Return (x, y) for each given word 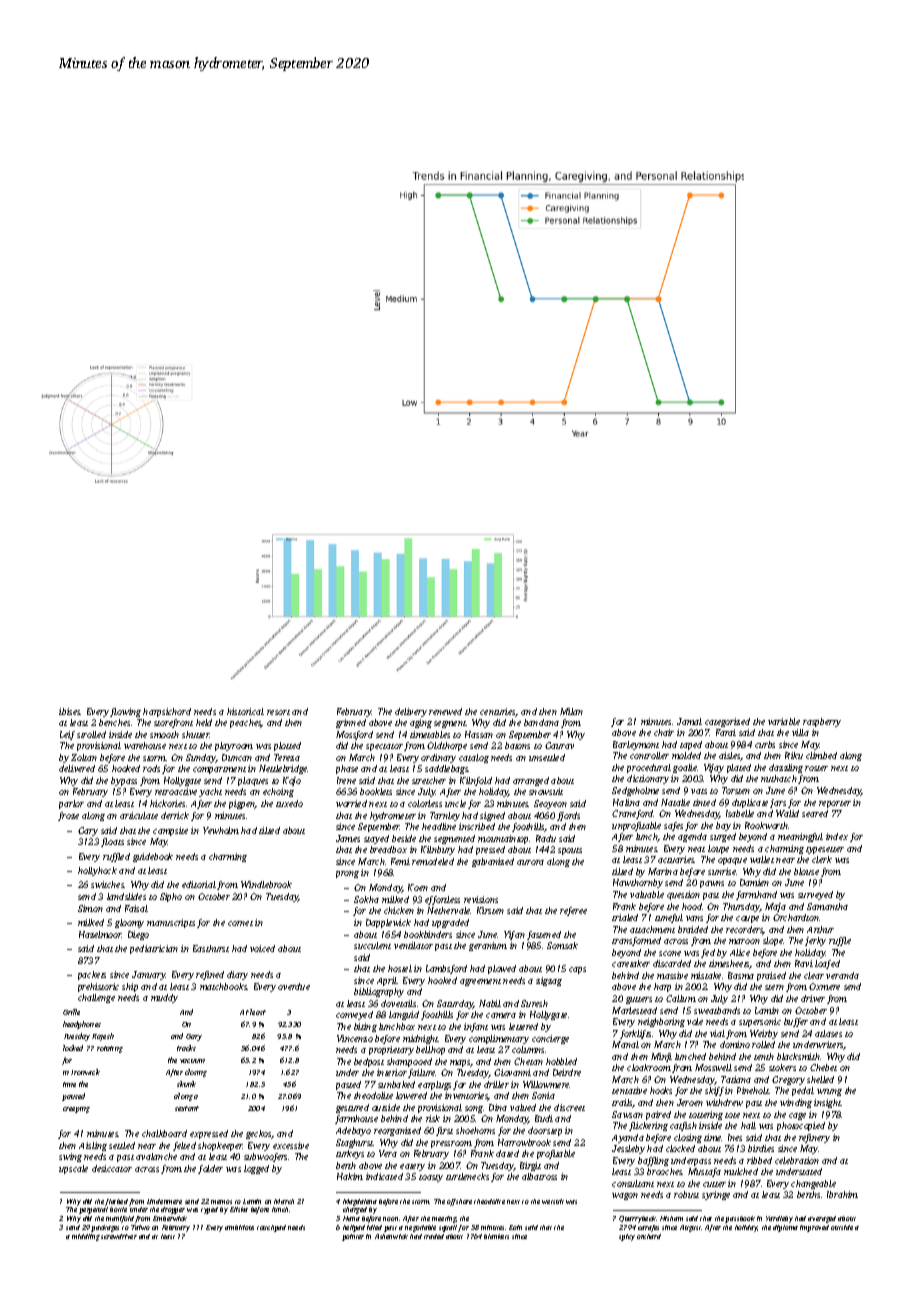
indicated (384, 1176)
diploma (785, 1228)
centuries (498, 712)
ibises (70, 711)
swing (70, 1157)
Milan (571, 711)
